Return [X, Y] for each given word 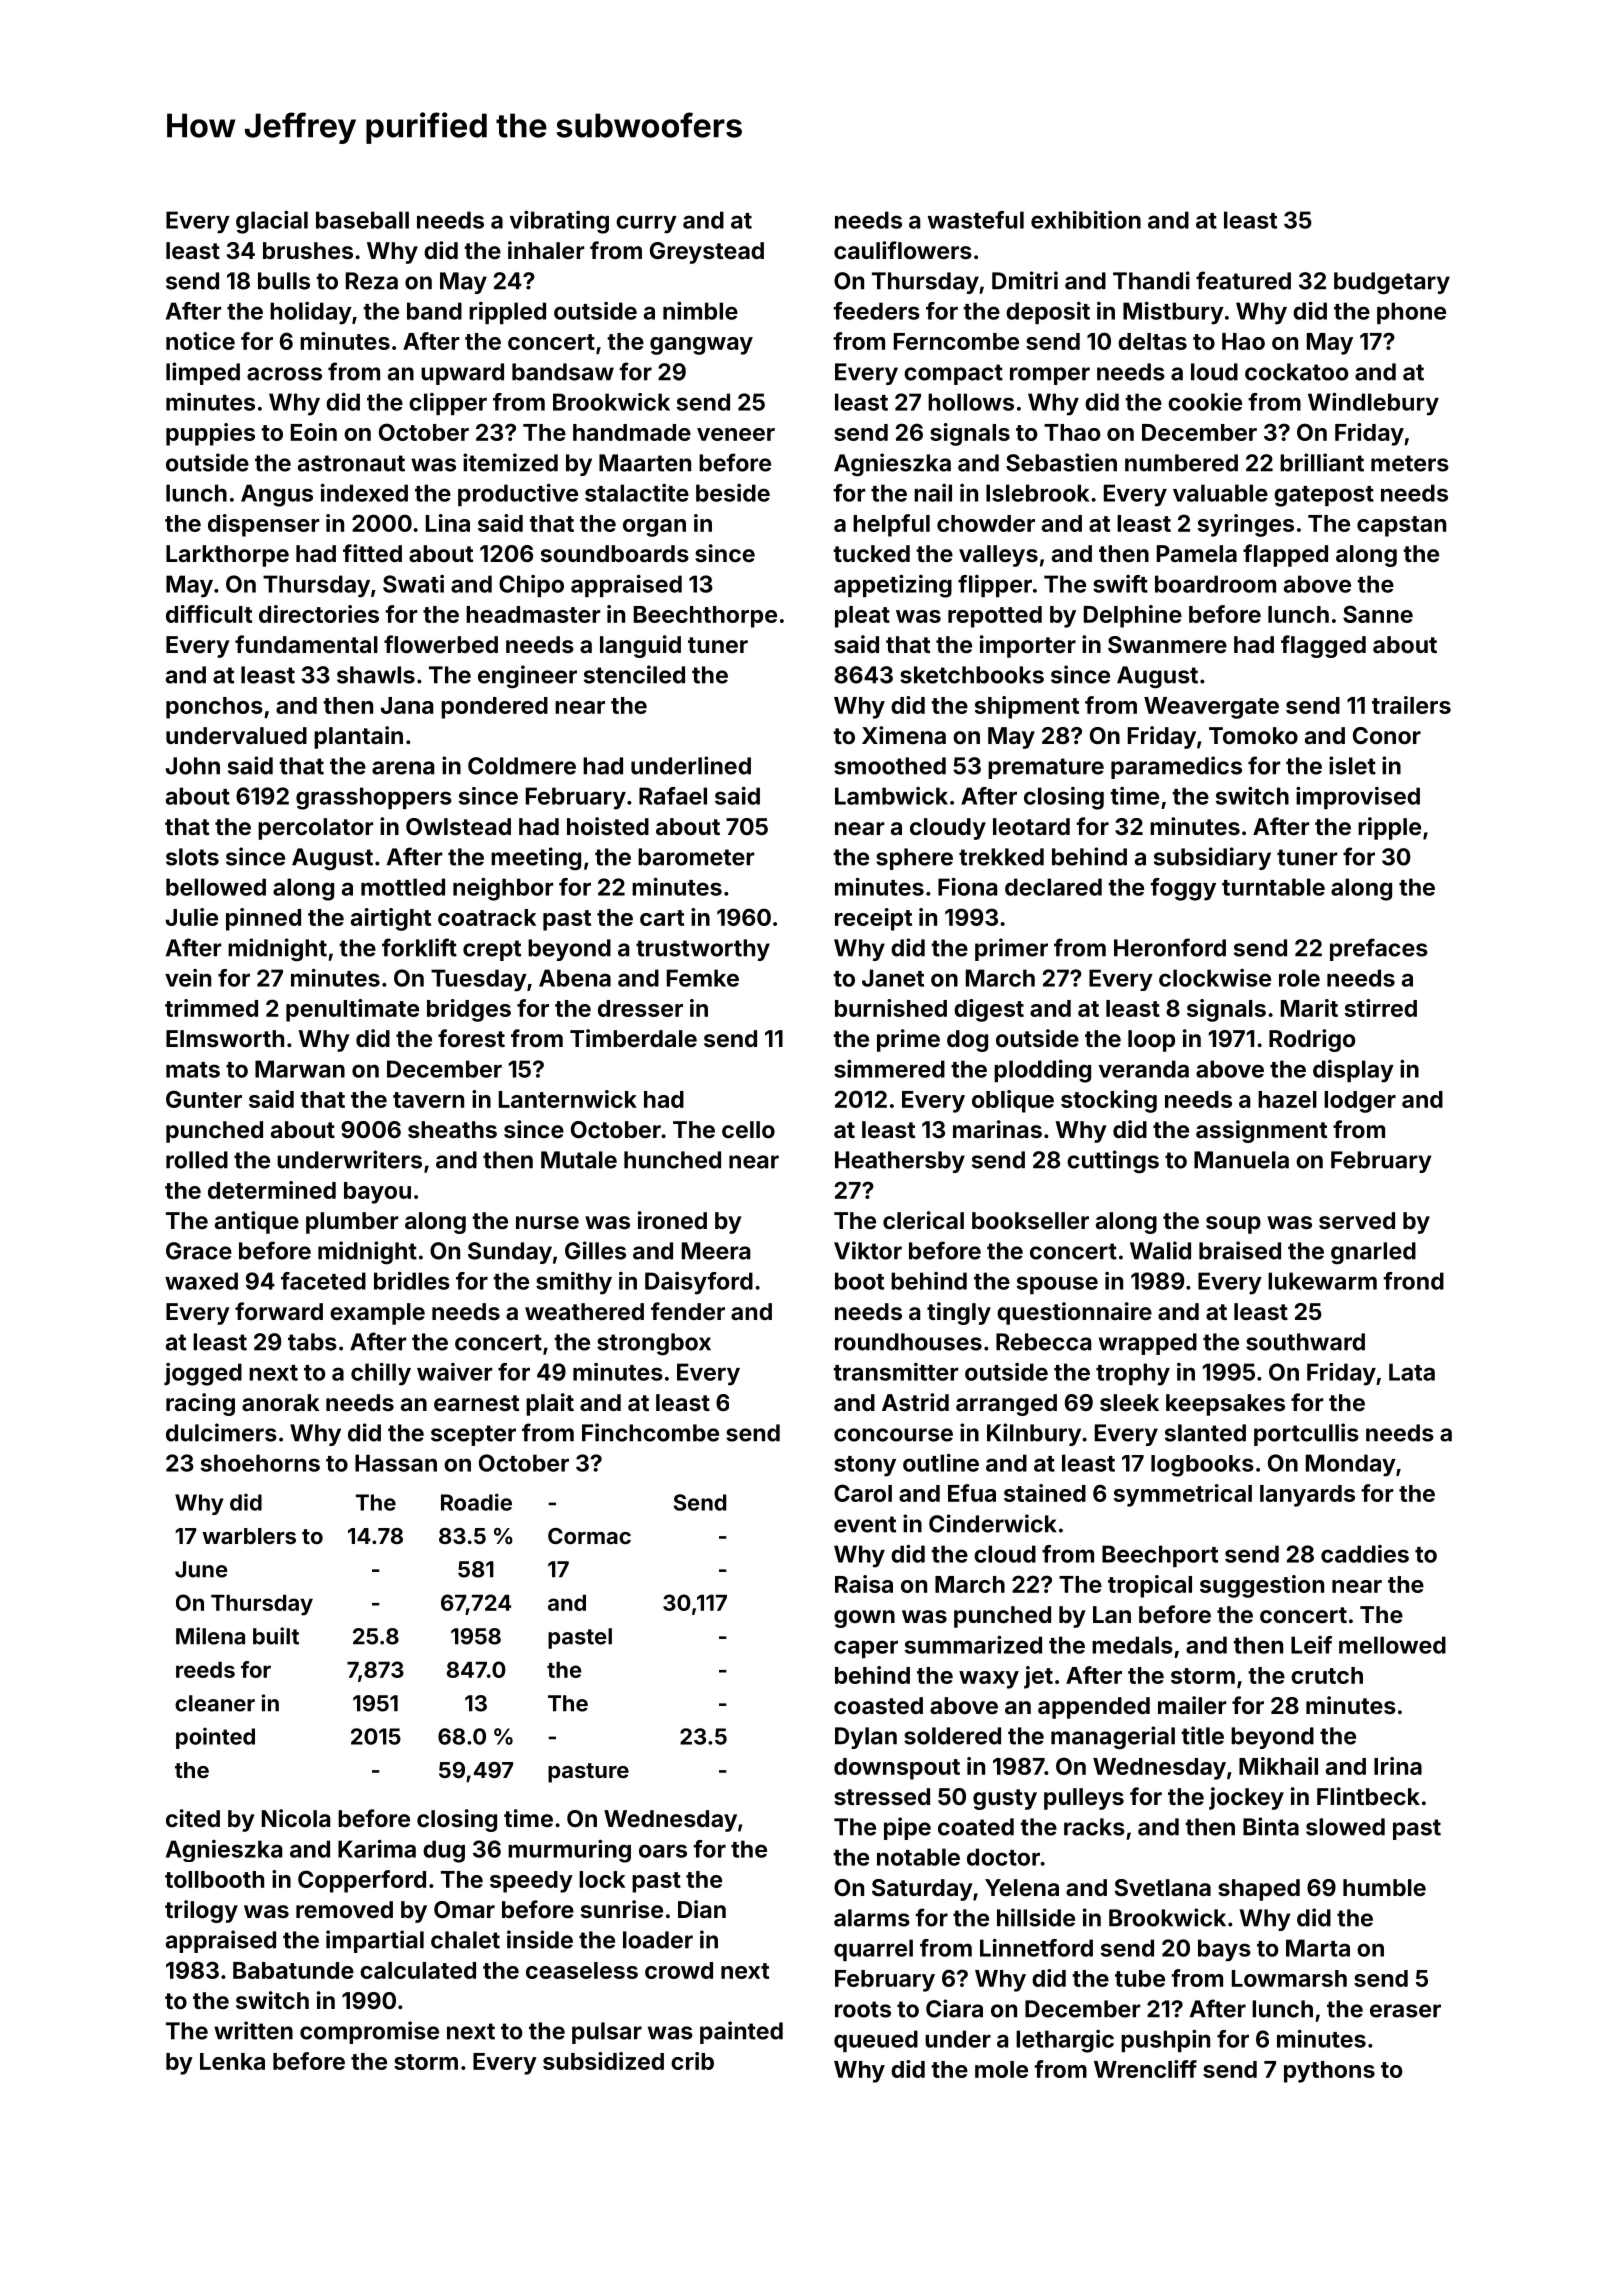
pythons [1329, 2072]
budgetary [1392, 283]
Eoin [314, 432]
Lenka [232, 2061]
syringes [1246, 525]
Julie [192, 917]
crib [692, 2061]
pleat [862, 617]
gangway [701, 346]
